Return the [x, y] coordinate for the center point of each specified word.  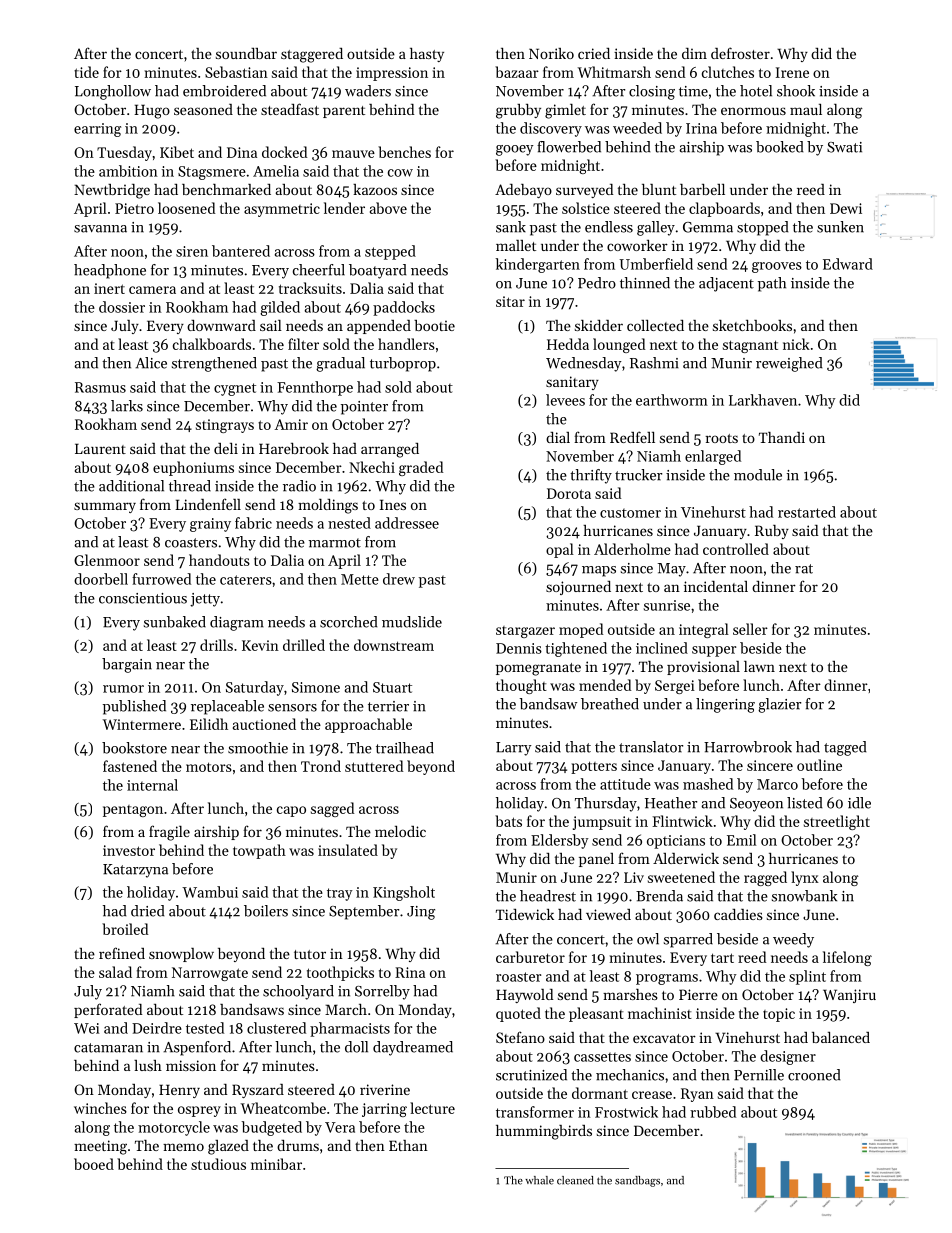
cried [594, 53]
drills [216, 645]
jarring [384, 1110]
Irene [792, 72]
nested [349, 523]
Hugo [152, 111]
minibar [276, 1164]
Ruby [772, 532]
